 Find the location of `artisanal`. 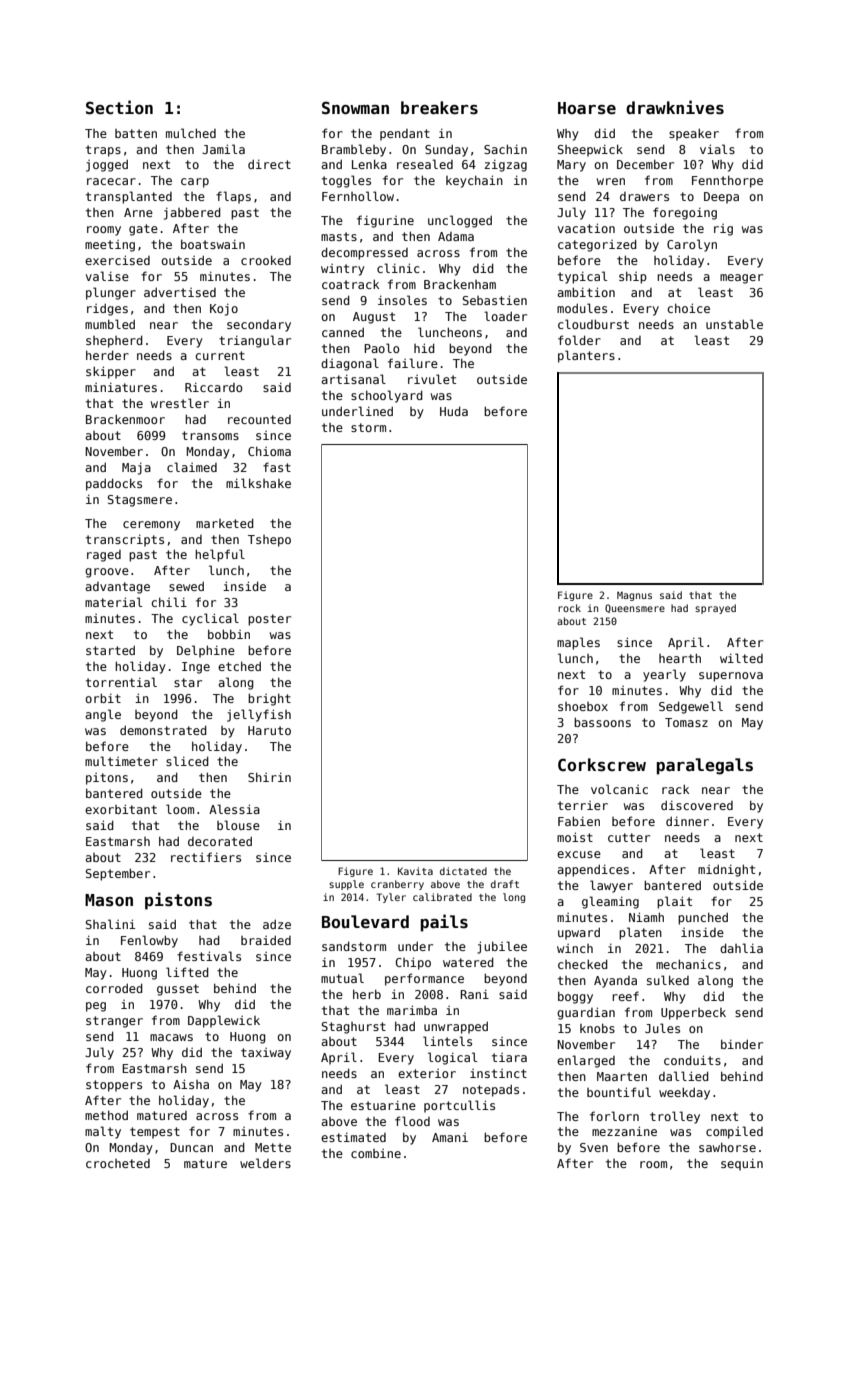

artisanal is located at coordinates (353, 379).
